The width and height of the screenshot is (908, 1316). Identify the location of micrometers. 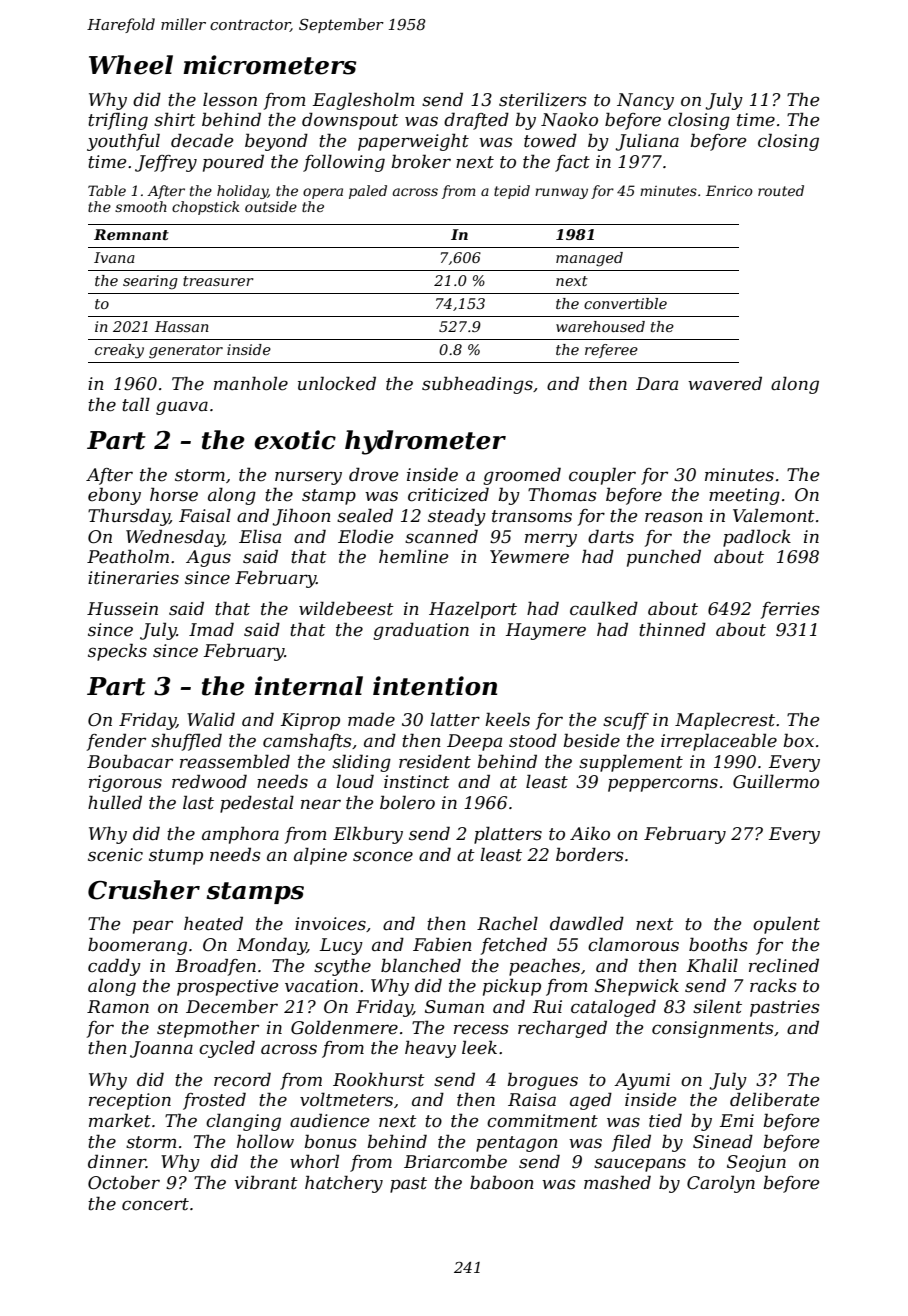
(269, 65).
